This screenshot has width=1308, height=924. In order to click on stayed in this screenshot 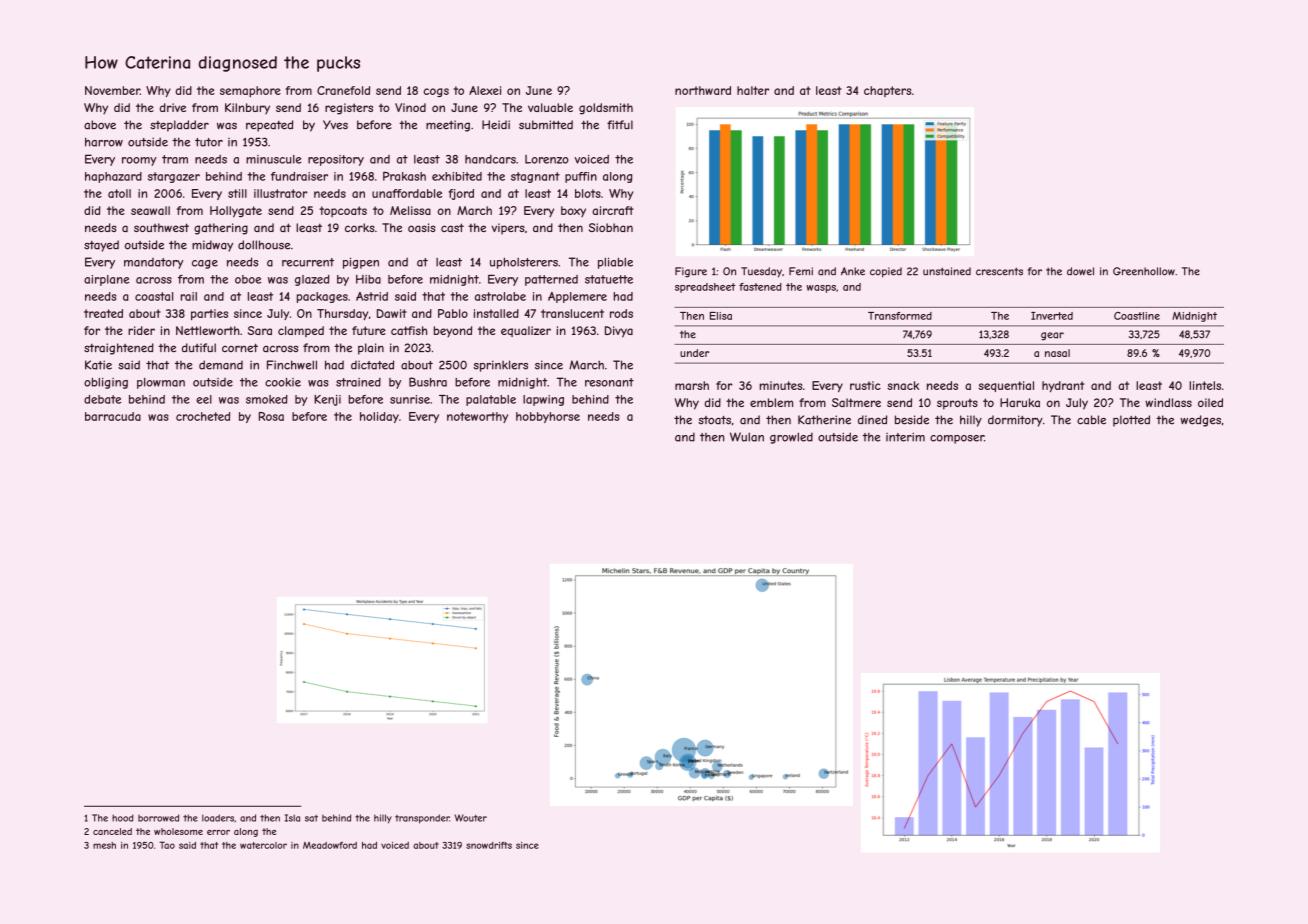, I will do `click(101, 246)`.
